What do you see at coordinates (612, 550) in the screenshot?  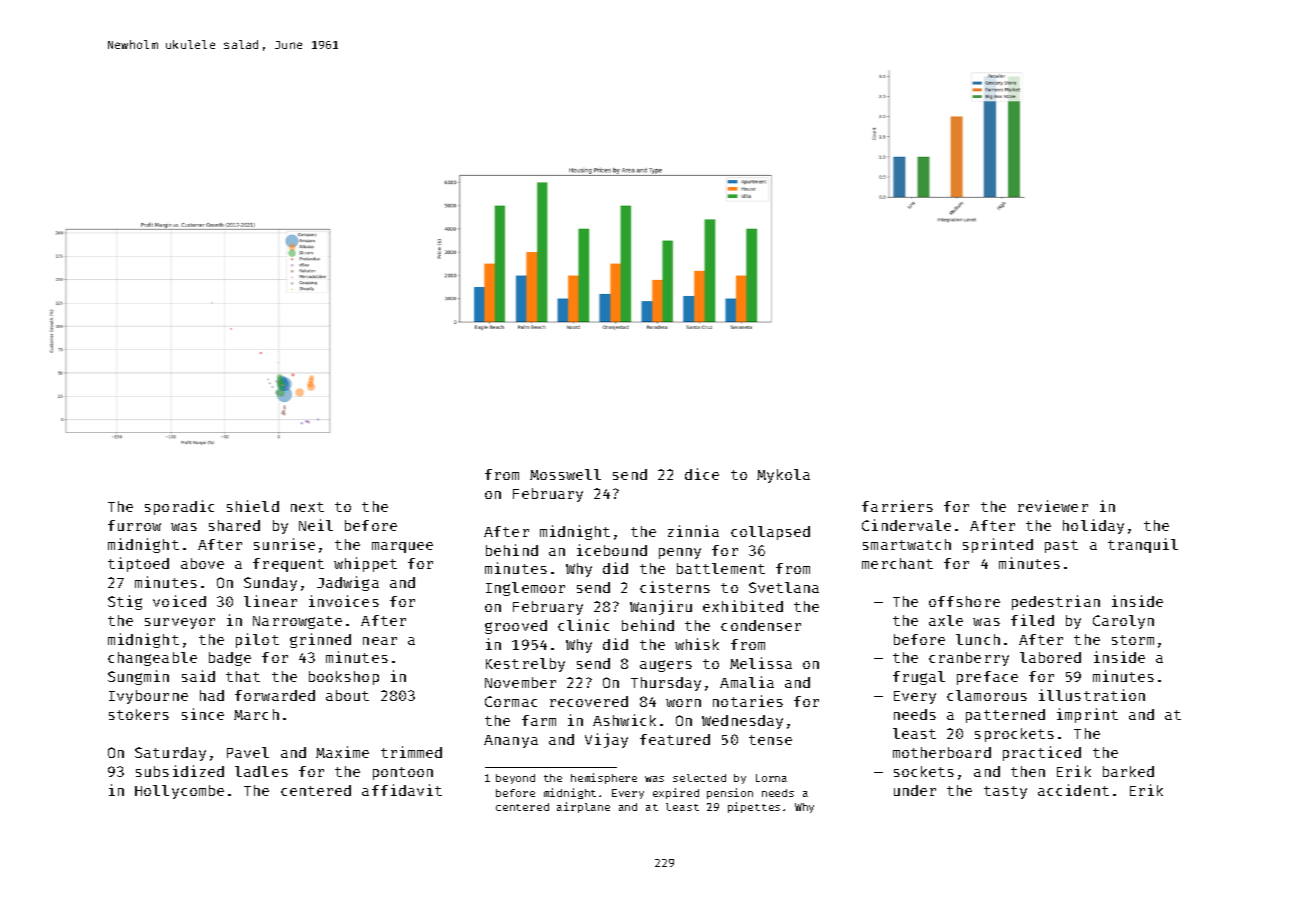 I see `icebound` at bounding box center [612, 550].
